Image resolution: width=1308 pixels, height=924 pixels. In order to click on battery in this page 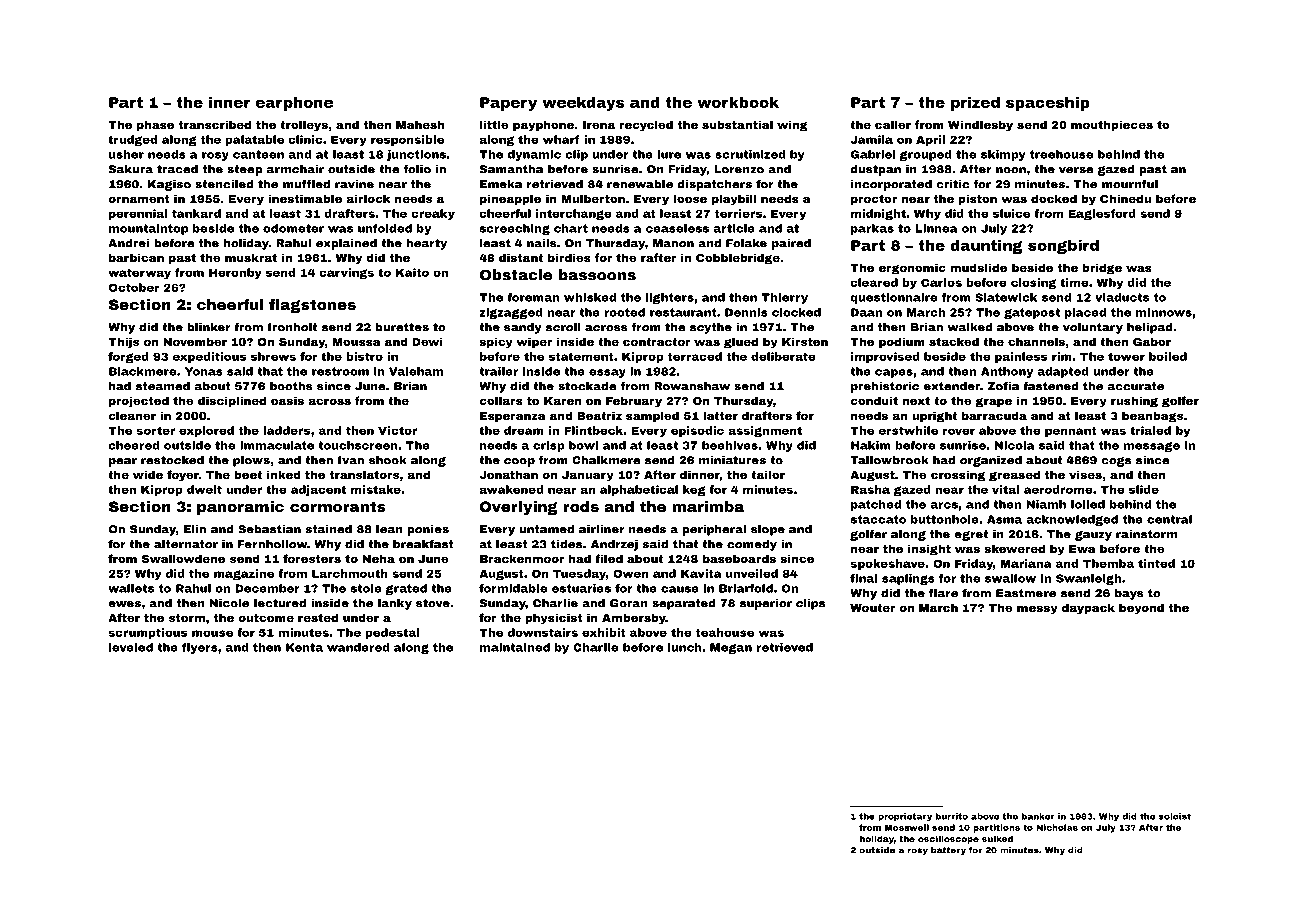, I will do `click(948, 851)`.
